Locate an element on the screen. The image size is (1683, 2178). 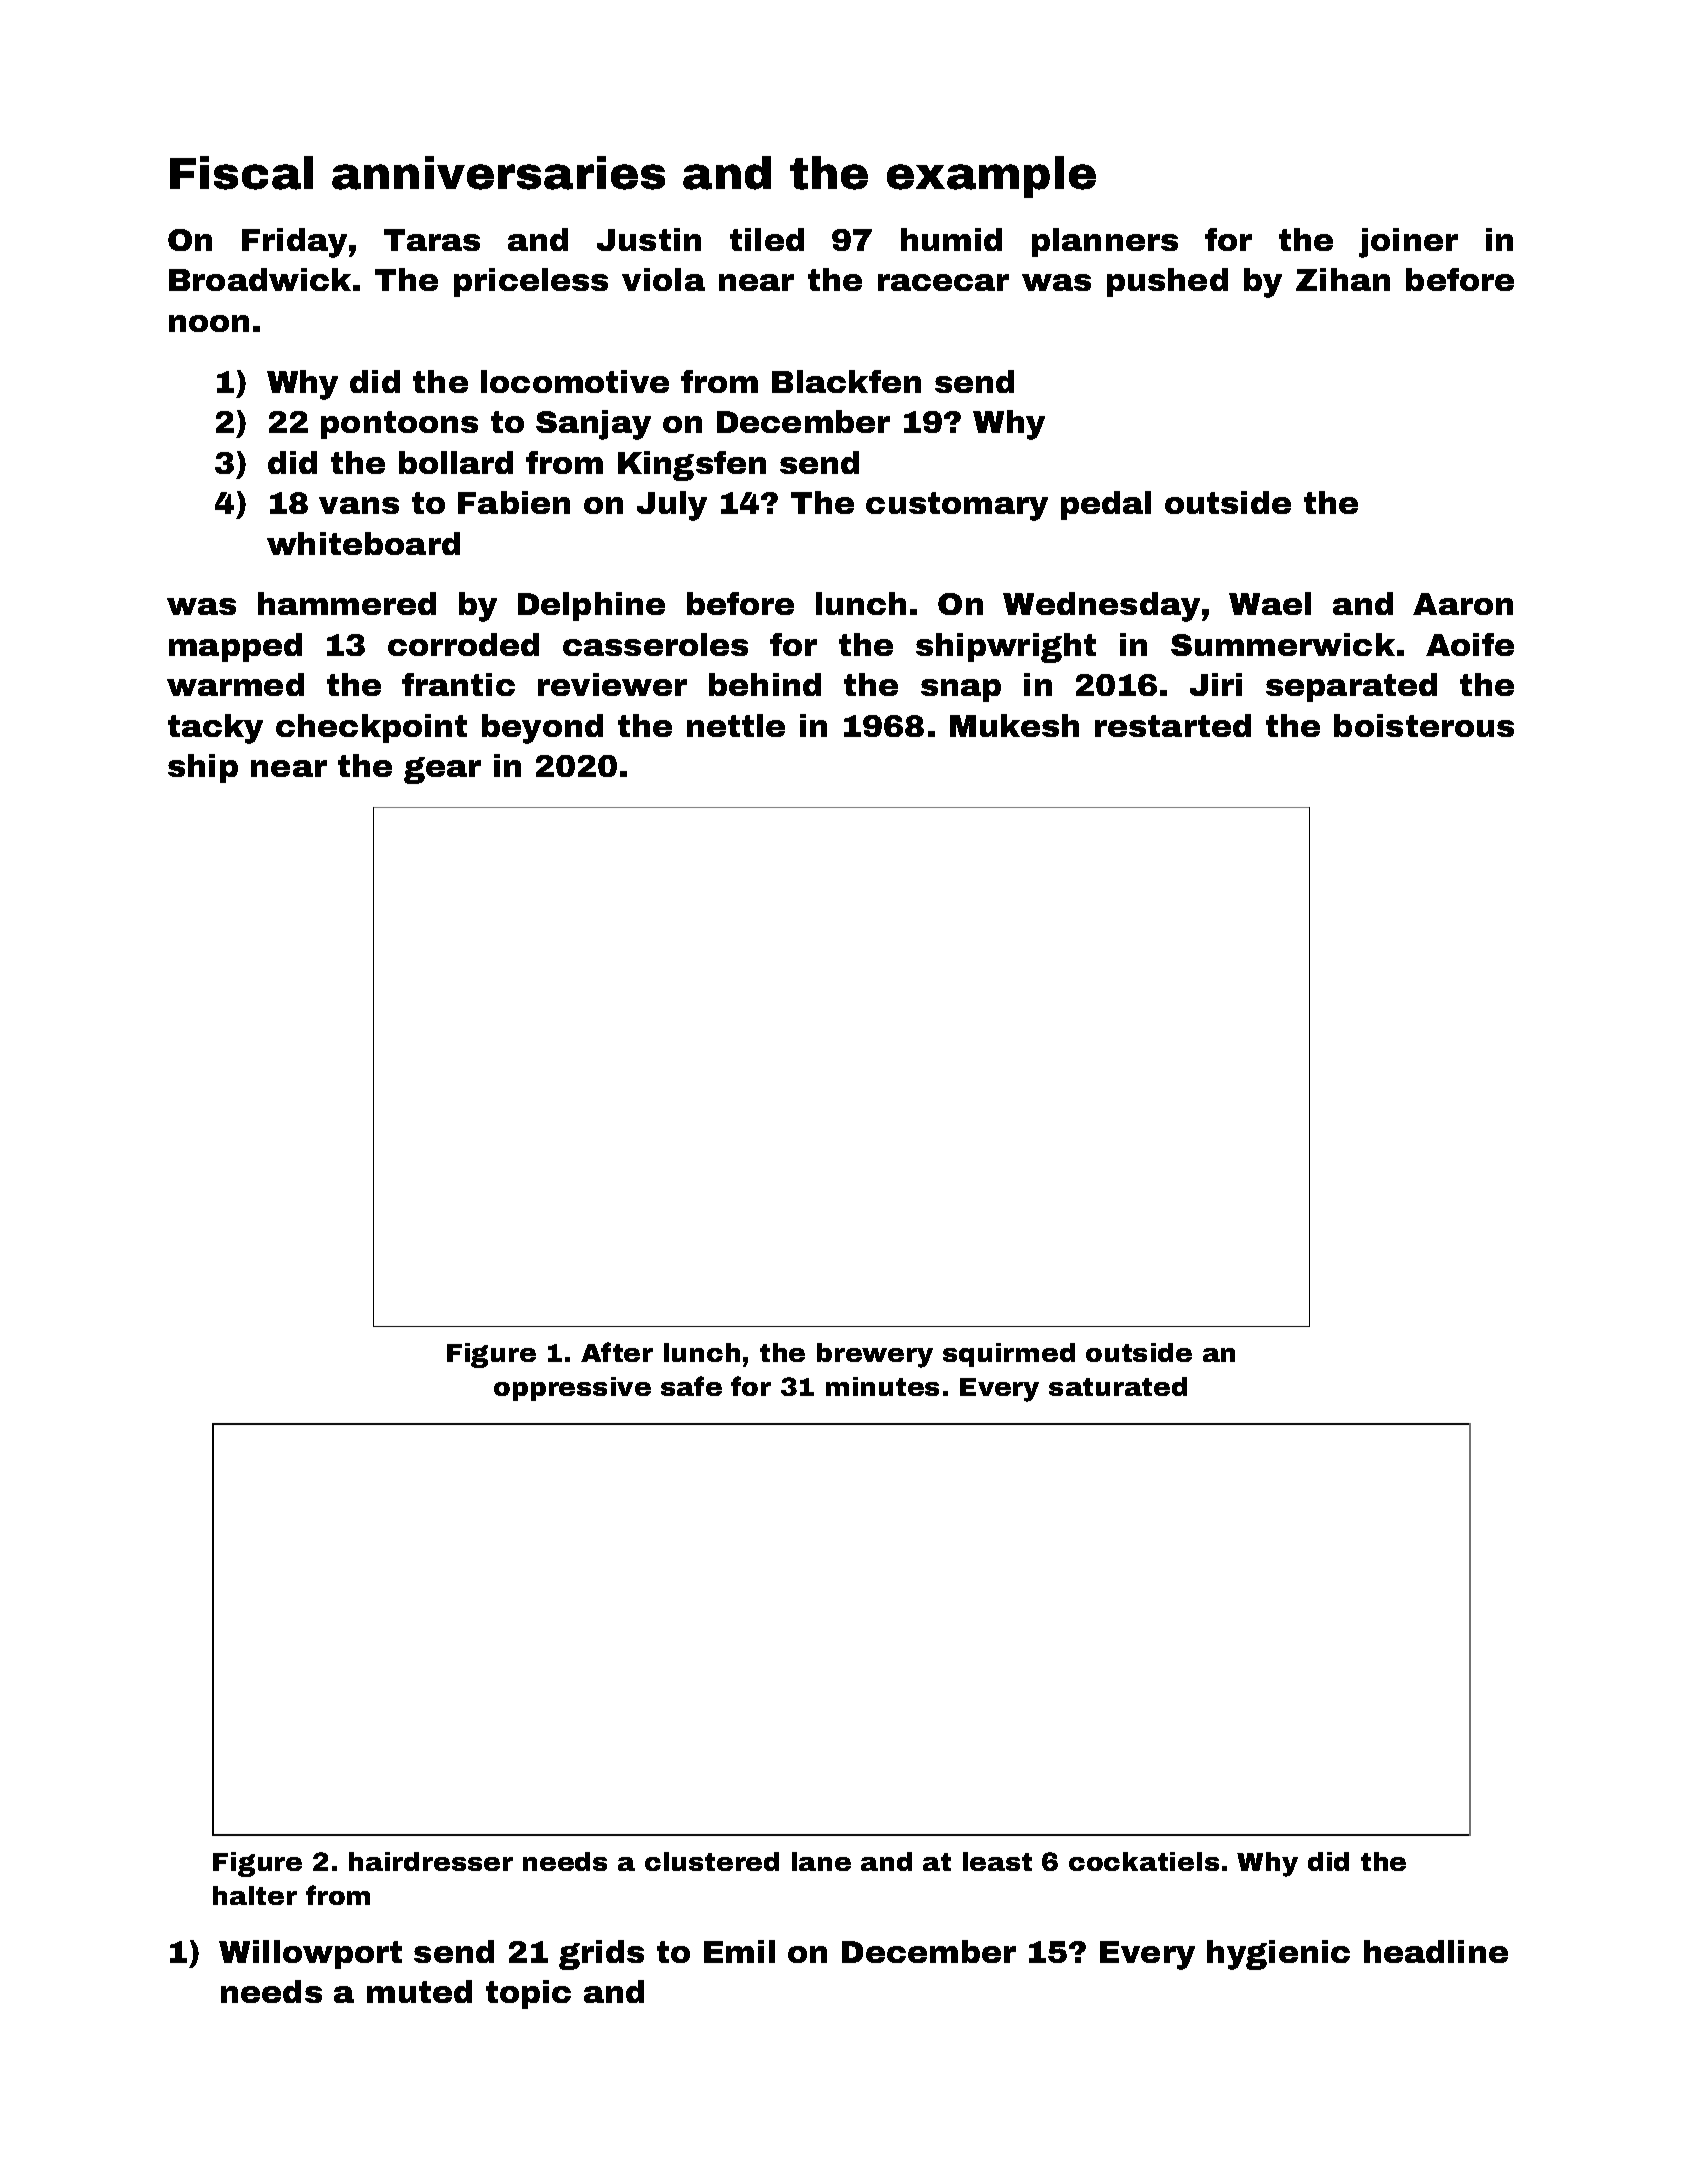
cockatiels is located at coordinates (1144, 1861).
